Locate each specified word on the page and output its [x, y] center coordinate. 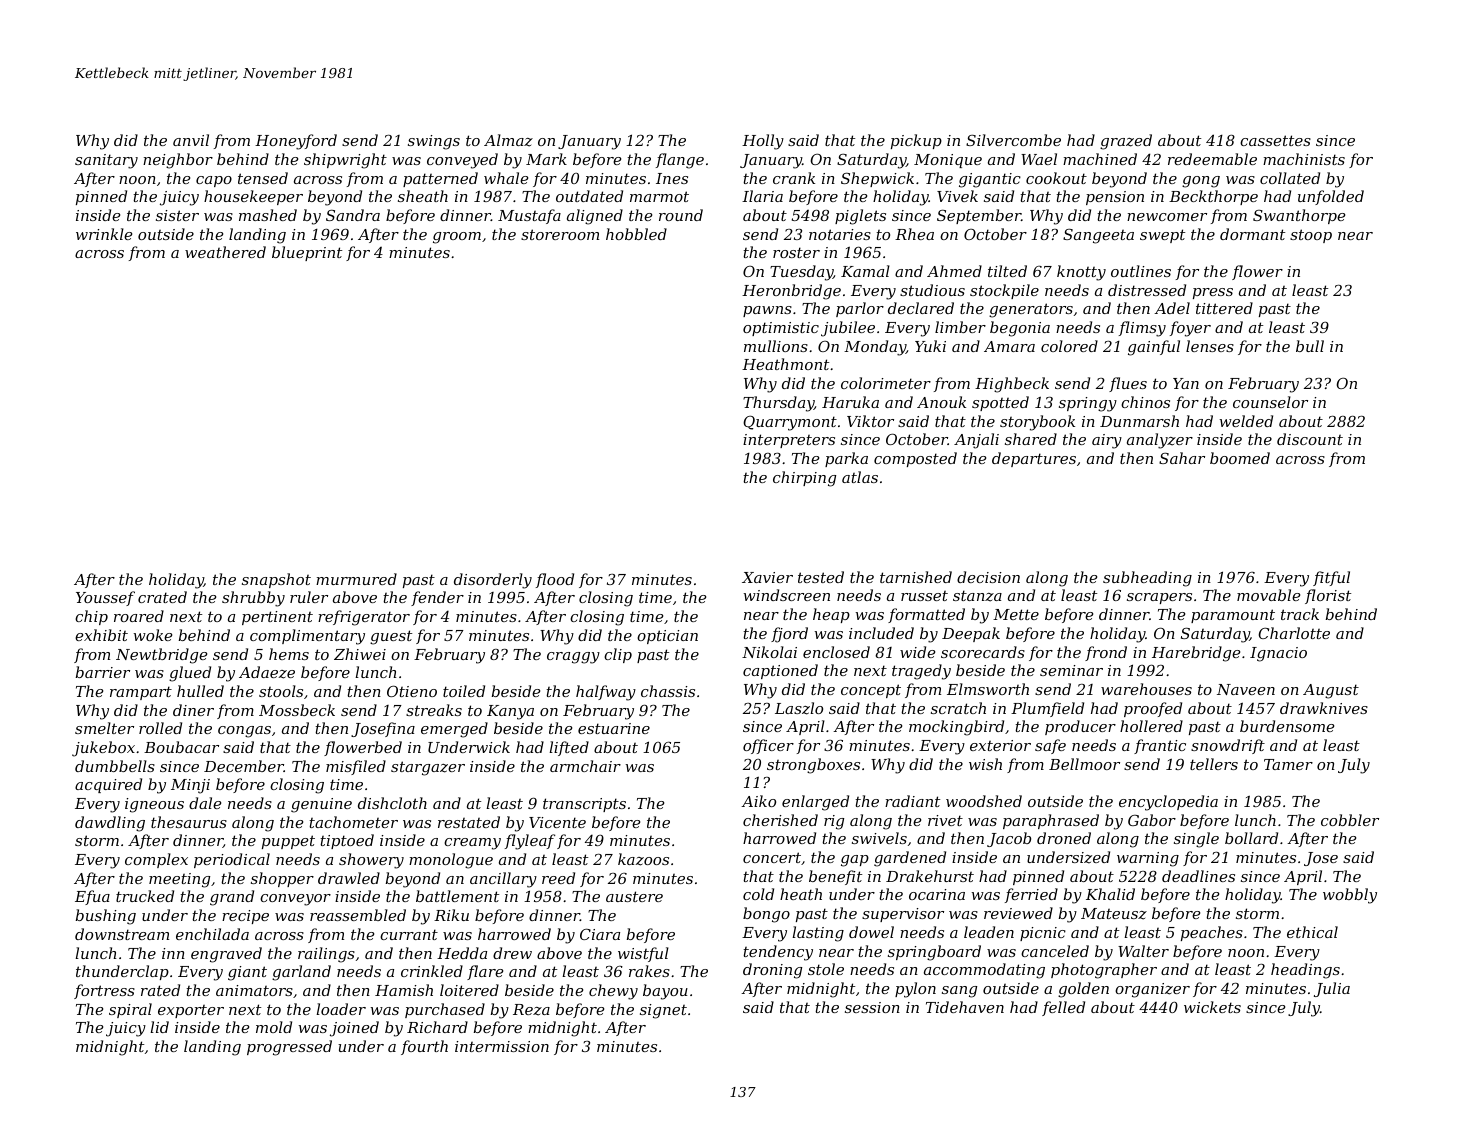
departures [1034, 459]
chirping [804, 479]
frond [1106, 653]
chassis [668, 691]
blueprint [307, 253]
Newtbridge [161, 656]
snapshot [276, 580]
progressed [289, 1048]
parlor [860, 309]
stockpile [1004, 291]
